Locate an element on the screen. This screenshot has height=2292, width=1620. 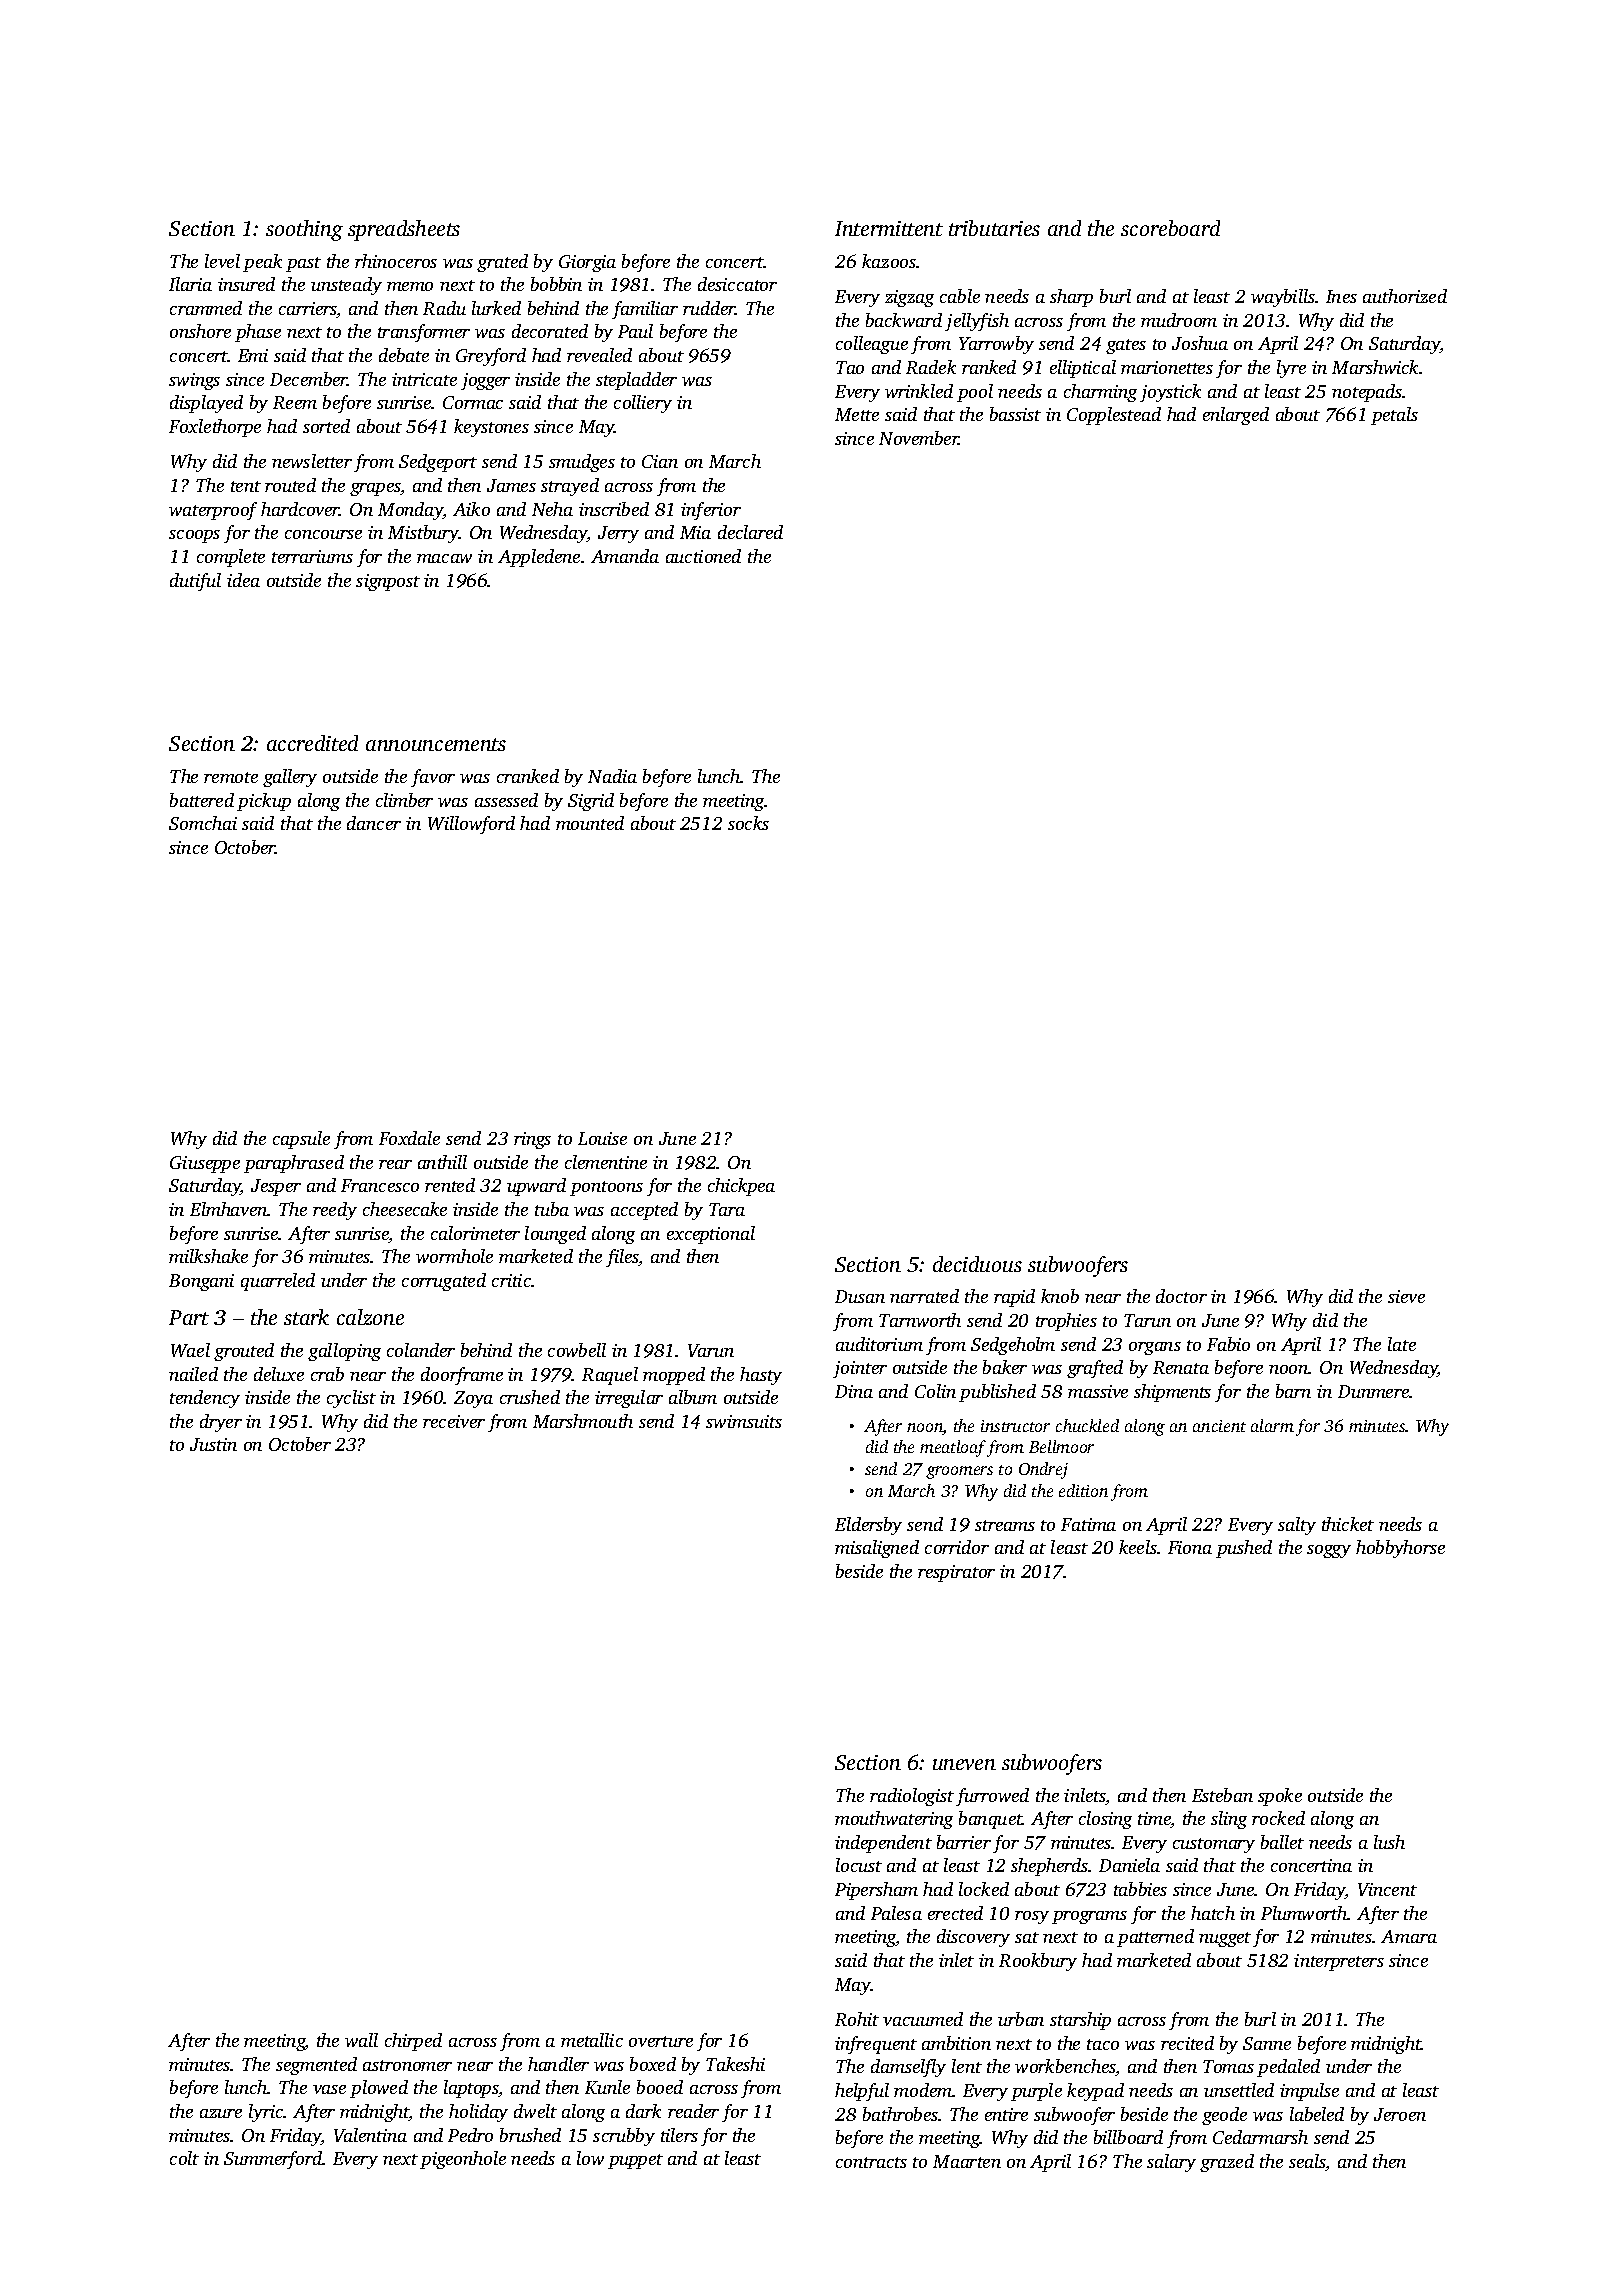
uneven is located at coordinates (964, 1764).
